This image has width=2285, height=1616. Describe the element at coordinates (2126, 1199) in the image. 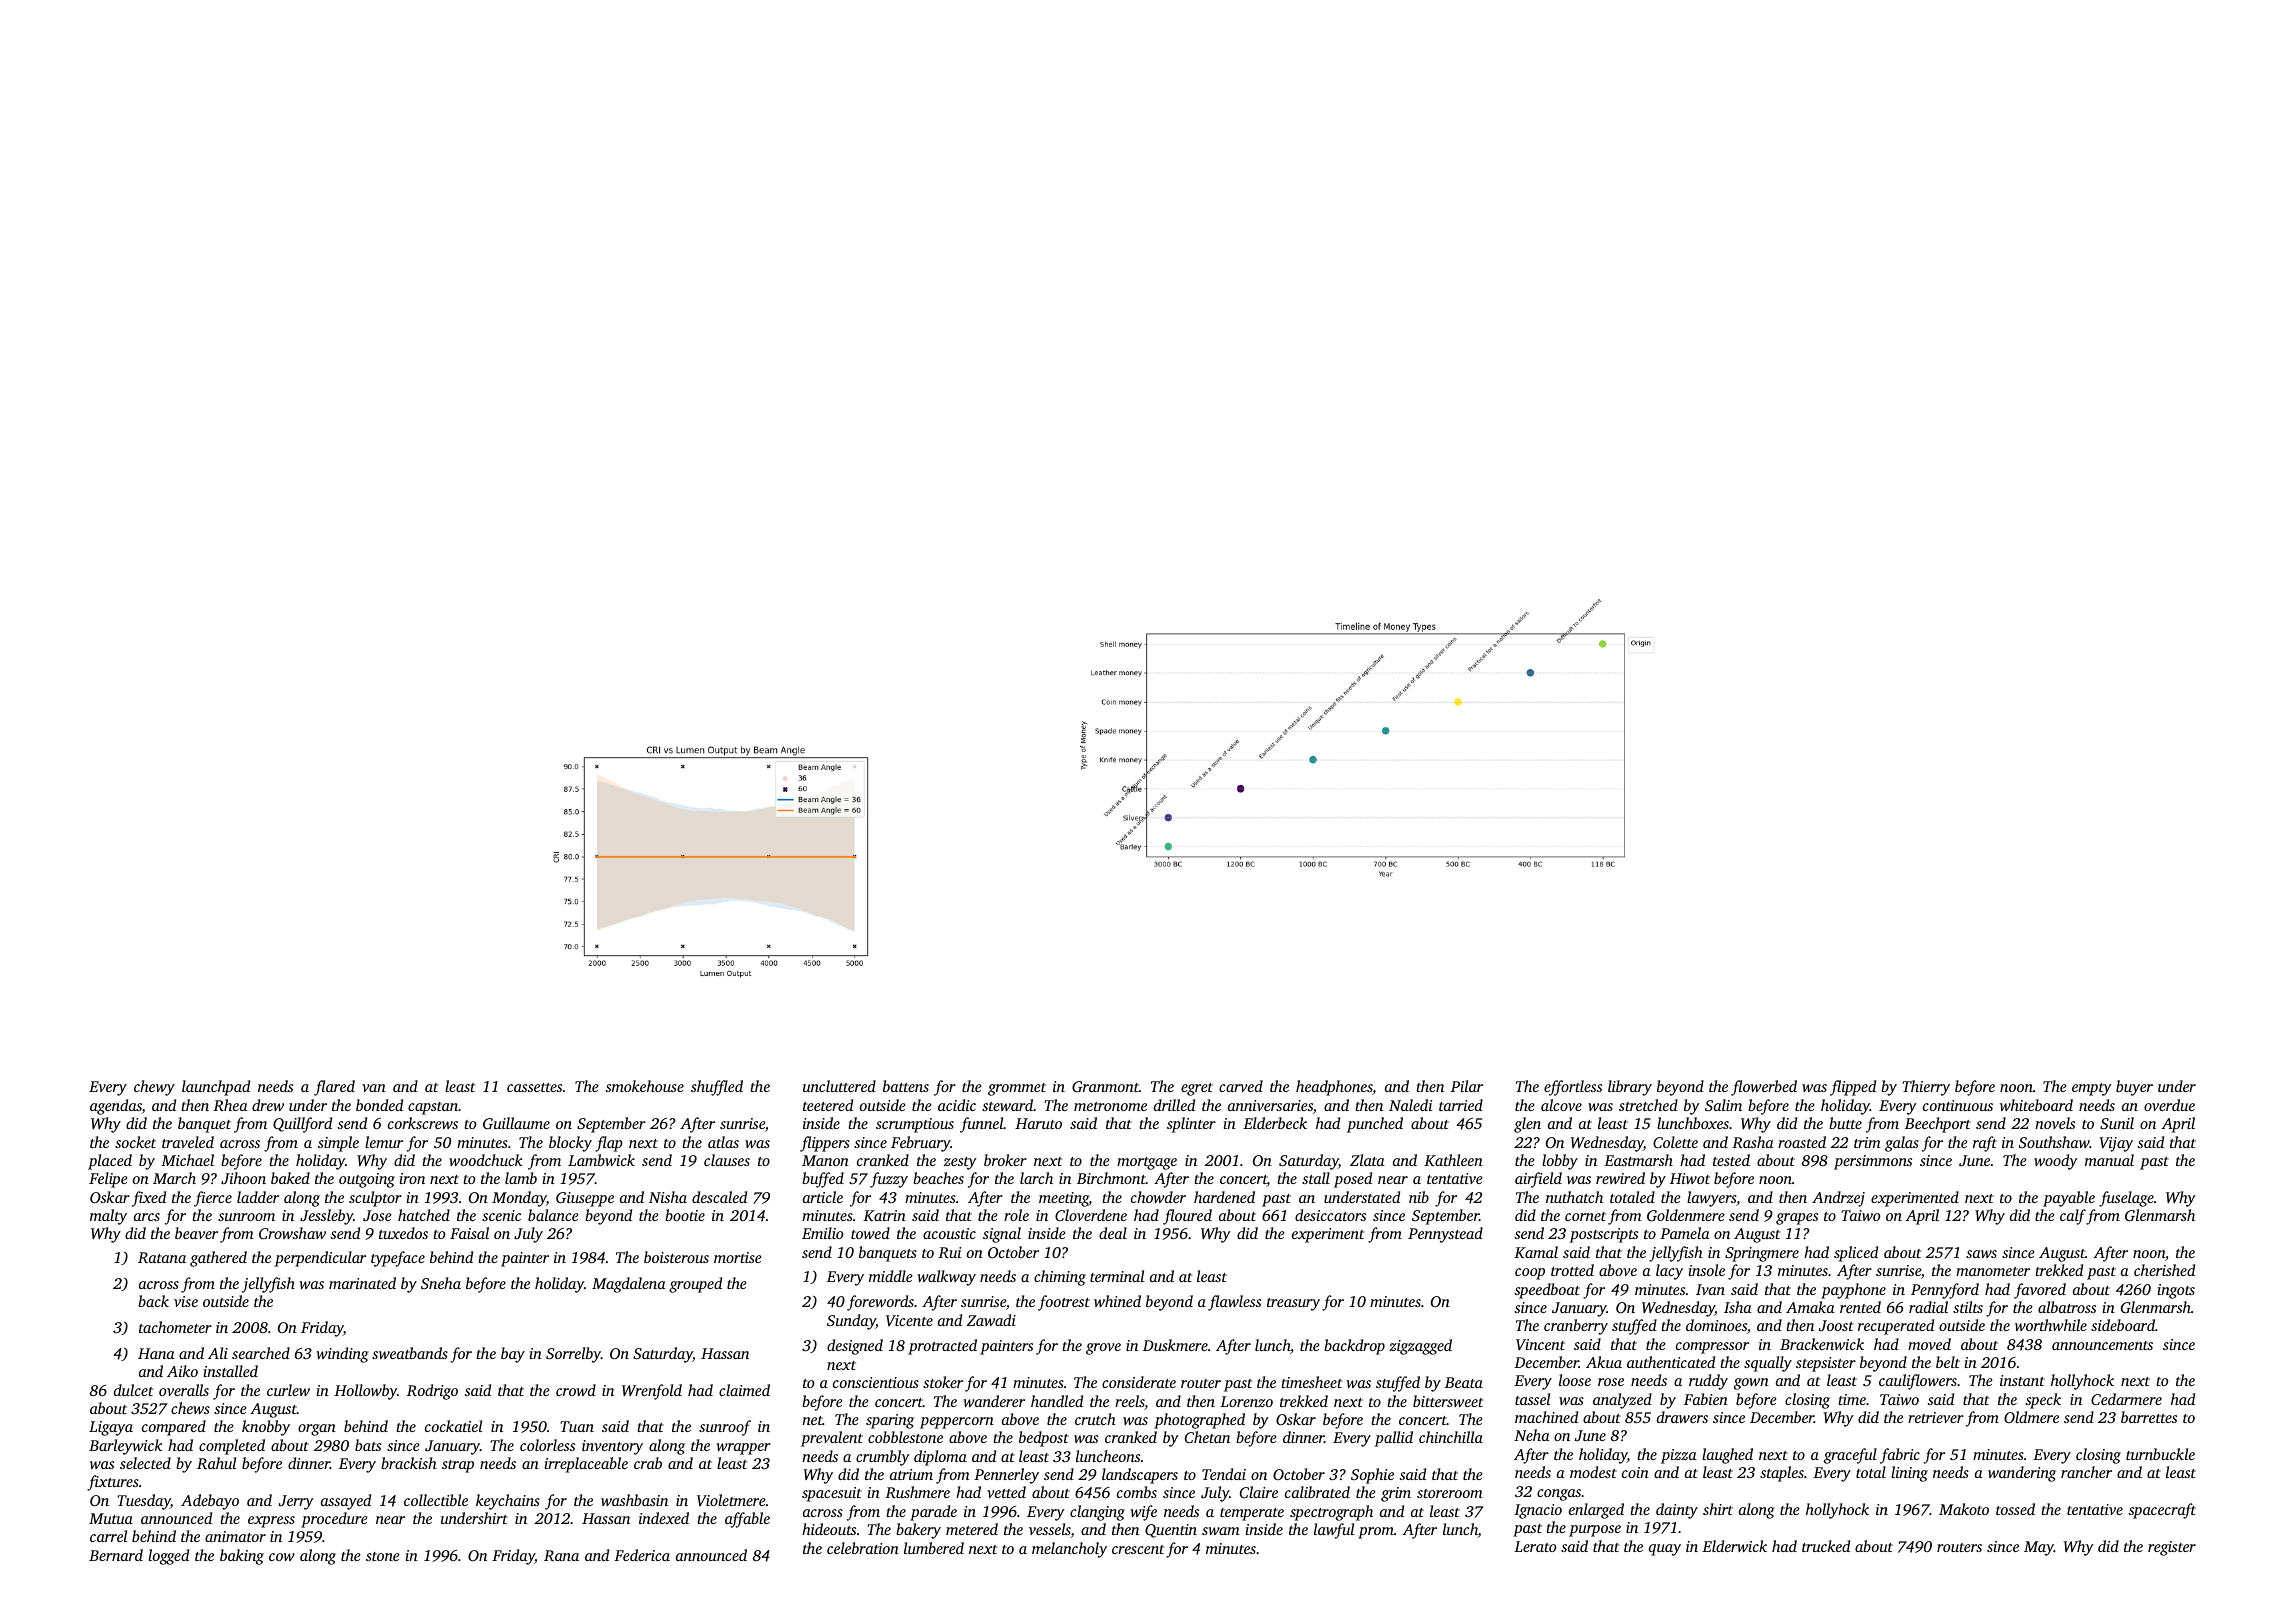

I see `fuselage` at that location.
